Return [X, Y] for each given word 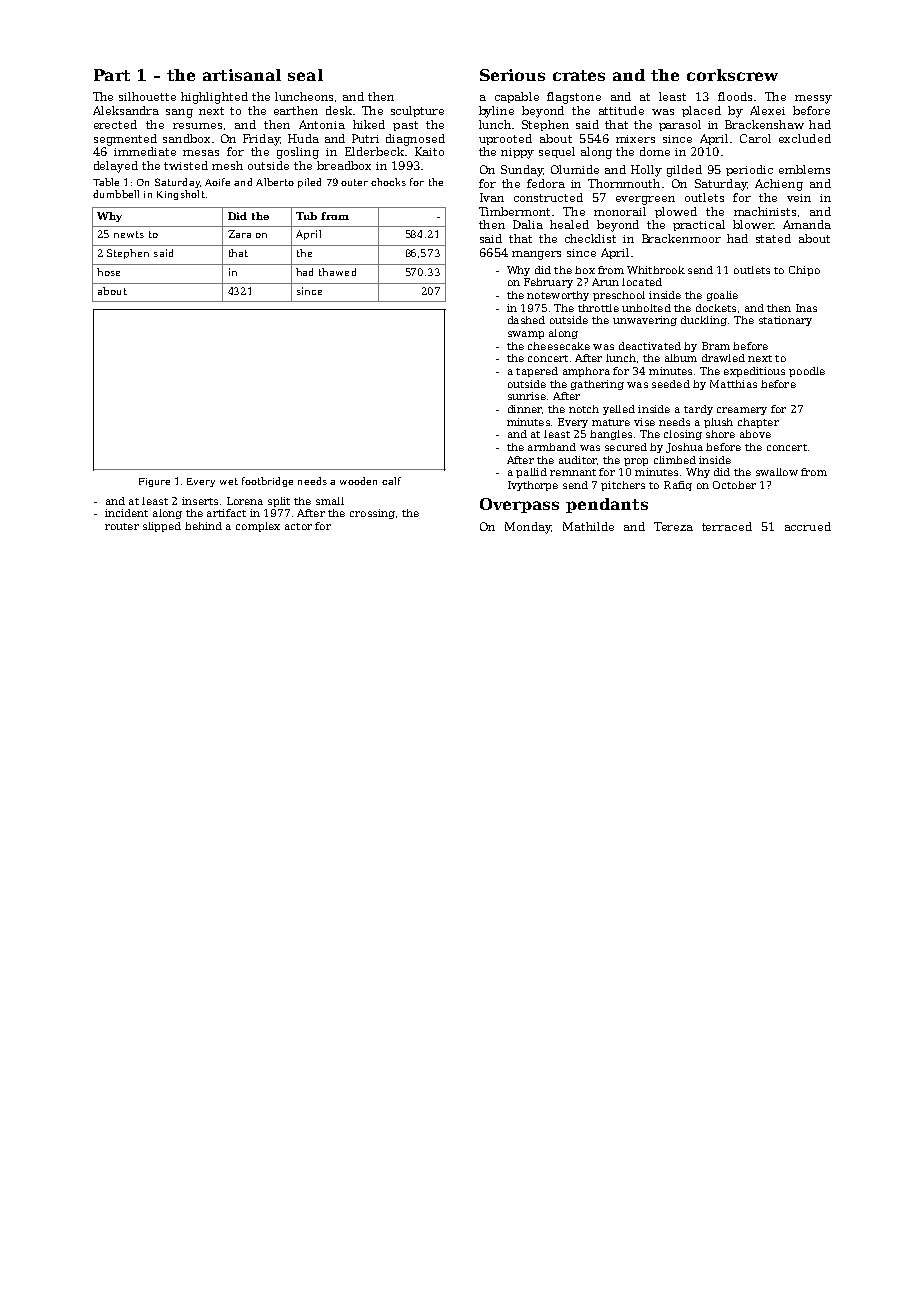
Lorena [245, 501]
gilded [684, 171]
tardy [698, 410]
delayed [116, 167]
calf [391, 481]
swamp [526, 335]
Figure [154, 482]
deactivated [650, 346]
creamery [742, 411]
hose [108, 272]
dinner [525, 409]
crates [579, 75]
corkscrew [732, 75]
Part [112, 75]
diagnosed [415, 140]
